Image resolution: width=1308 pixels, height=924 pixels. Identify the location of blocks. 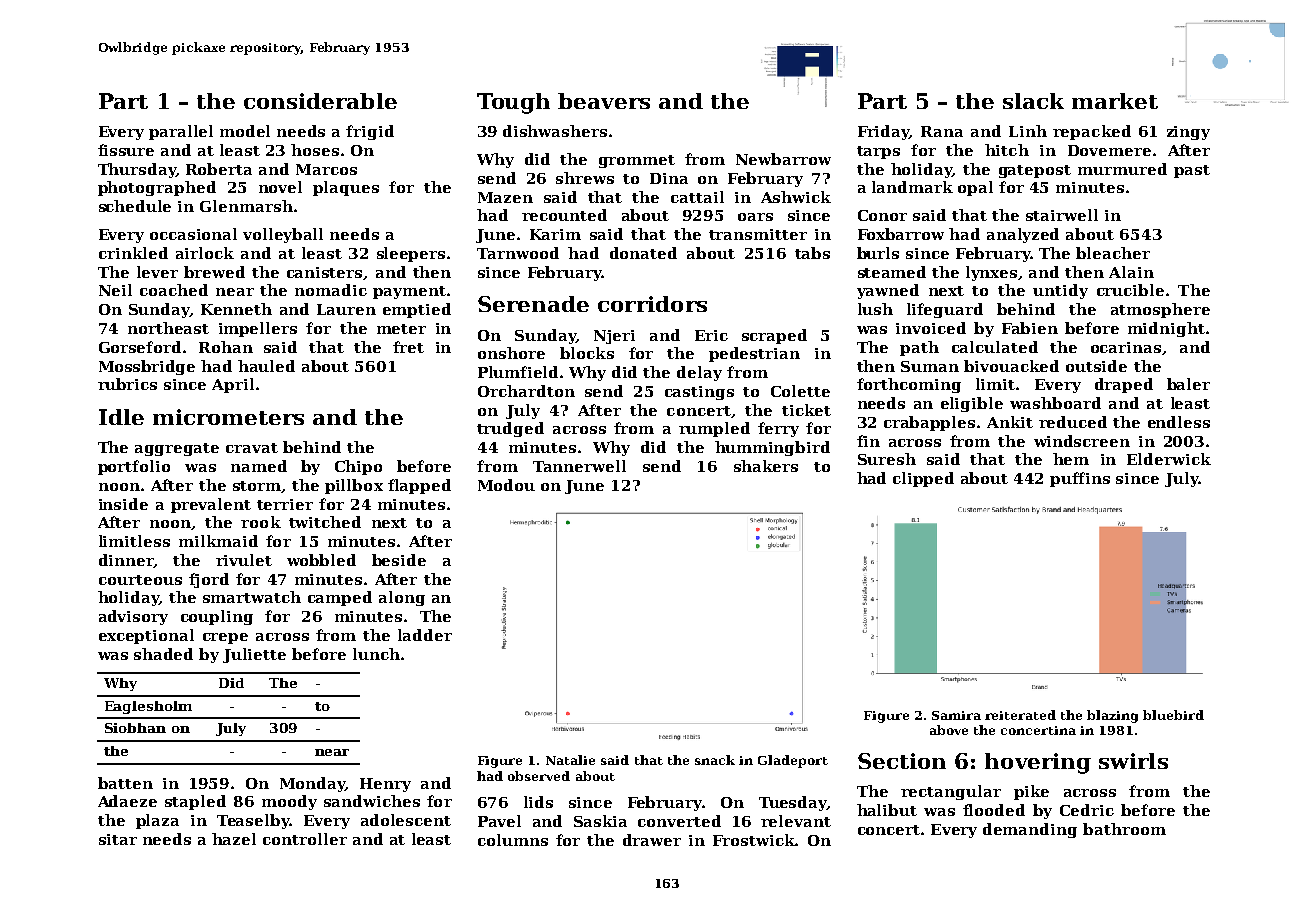
(587, 353).
